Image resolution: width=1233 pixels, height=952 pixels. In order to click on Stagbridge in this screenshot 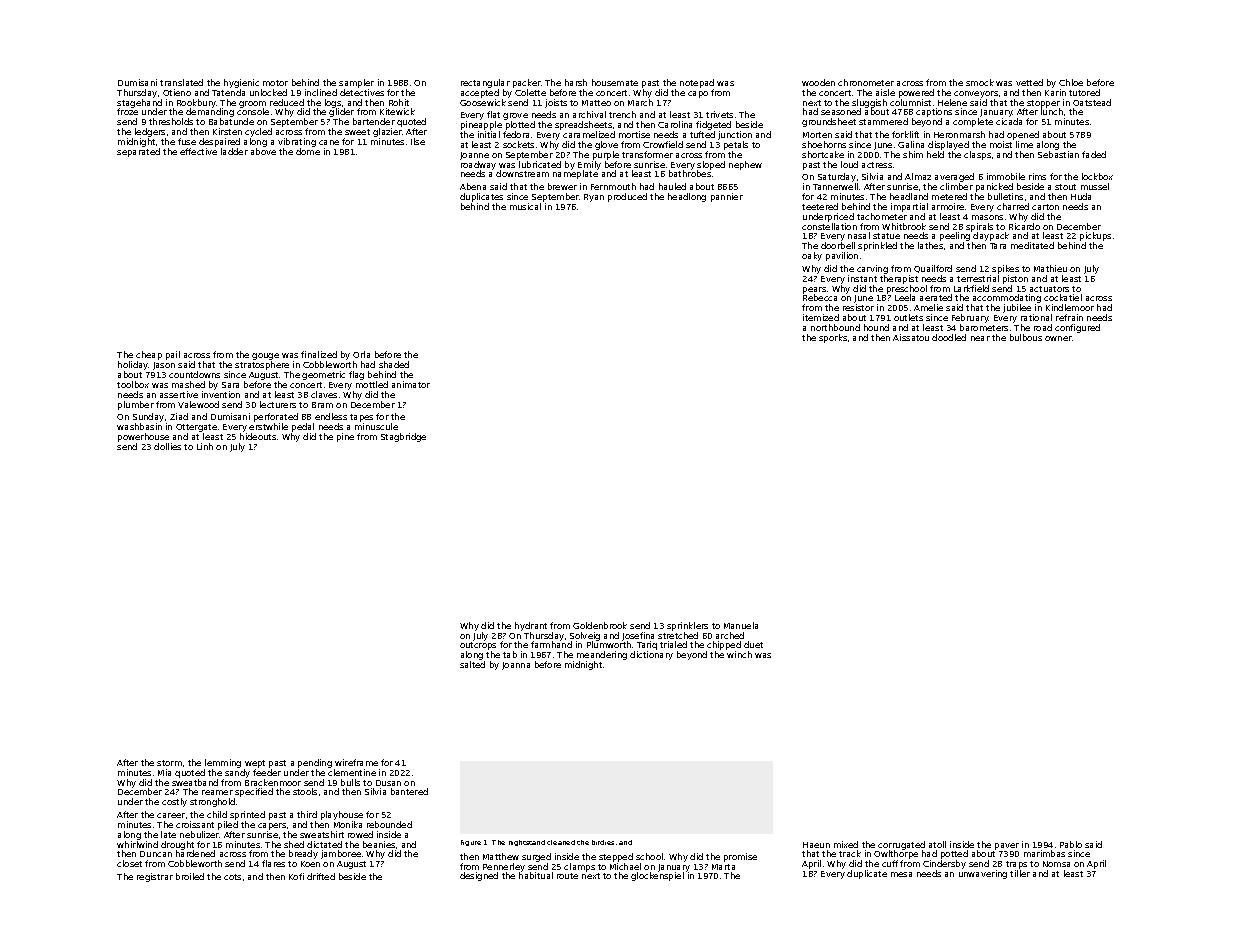, I will do `click(403, 437)`.
